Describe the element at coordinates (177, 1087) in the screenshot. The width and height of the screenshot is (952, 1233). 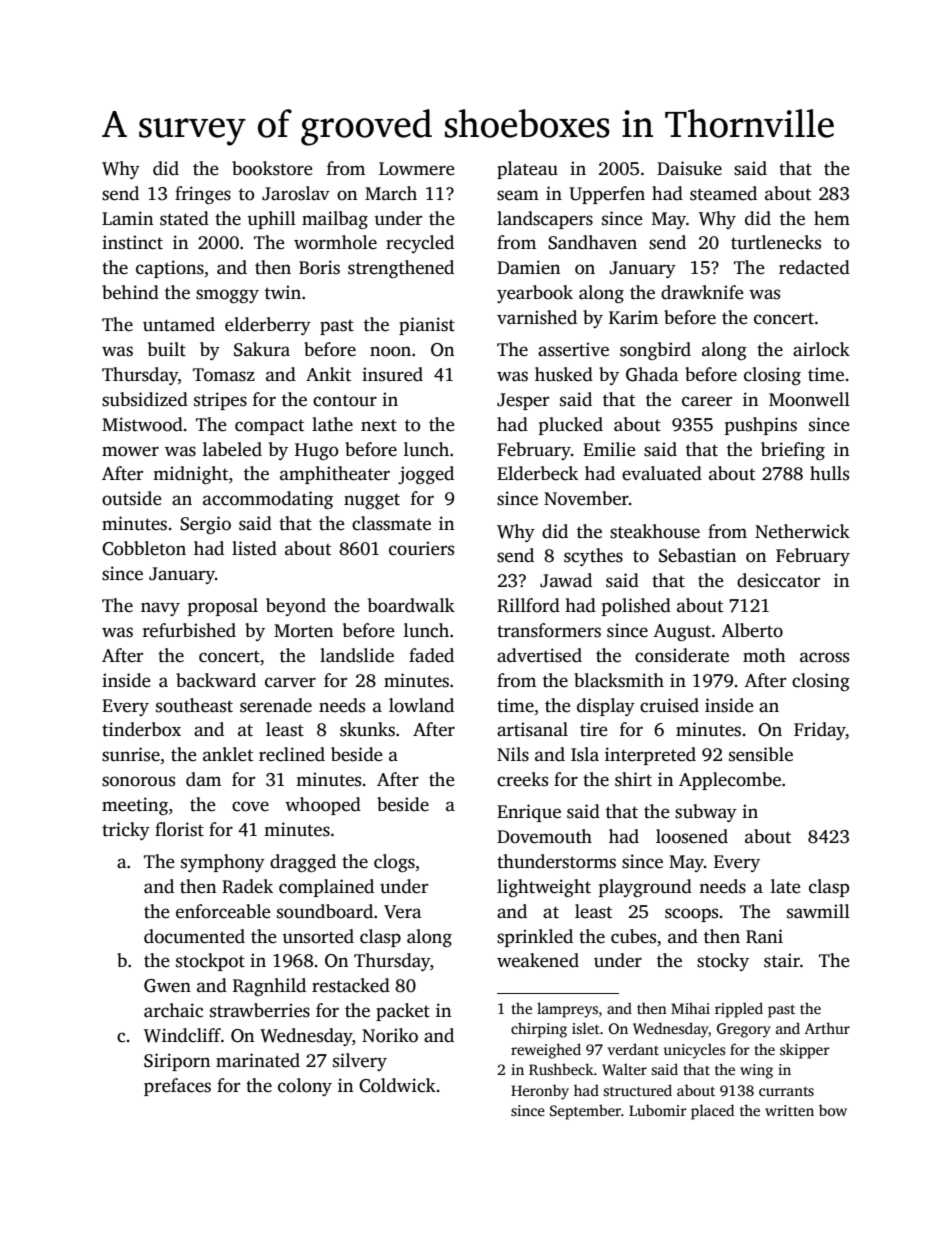
I see `prefaces` at that location.
